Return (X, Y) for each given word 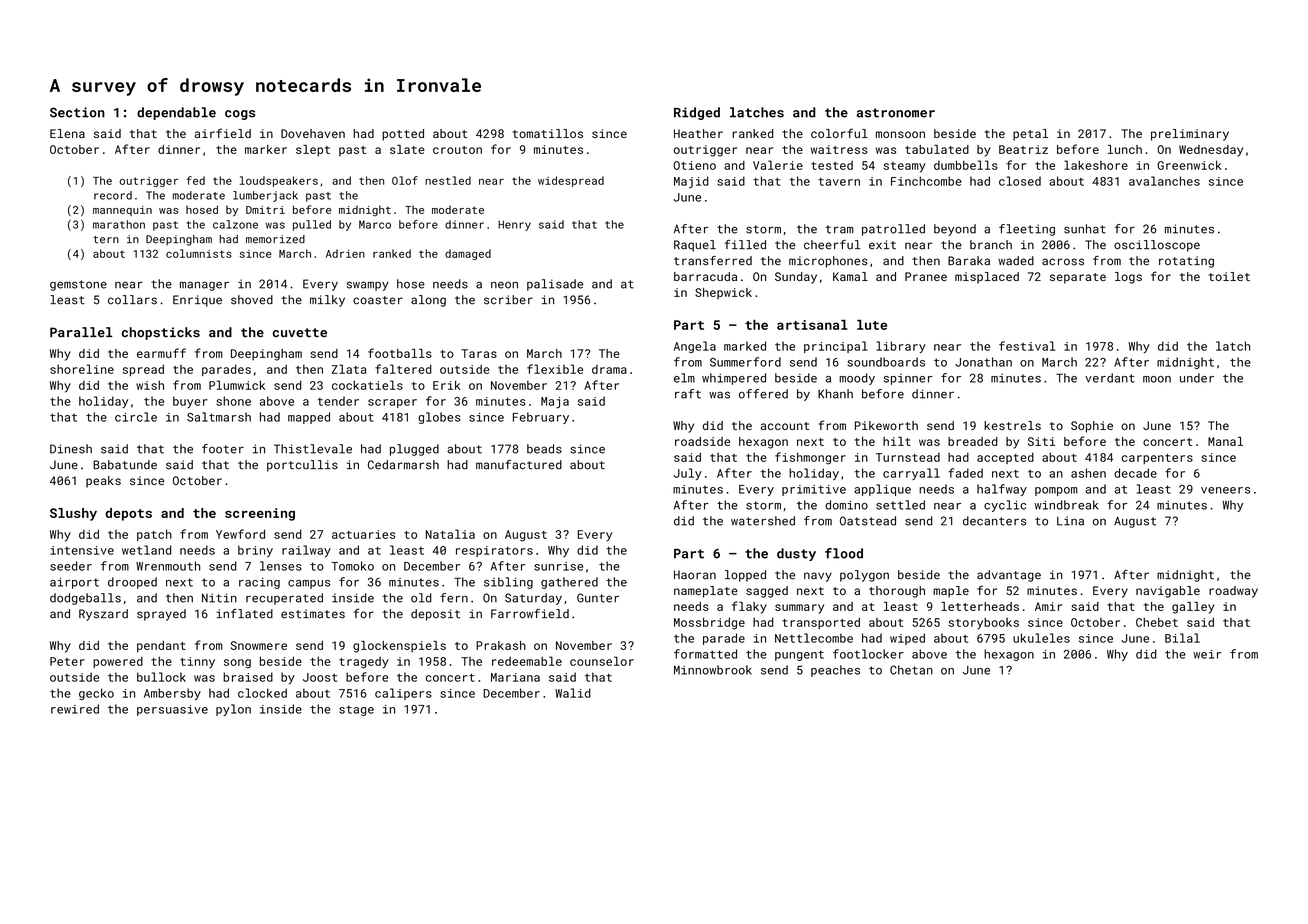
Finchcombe (926, 181)
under (1197, 378)
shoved (252, 300)
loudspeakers (279, 181)
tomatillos (548, 133)
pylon (233, 710)
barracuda (705, 276)
